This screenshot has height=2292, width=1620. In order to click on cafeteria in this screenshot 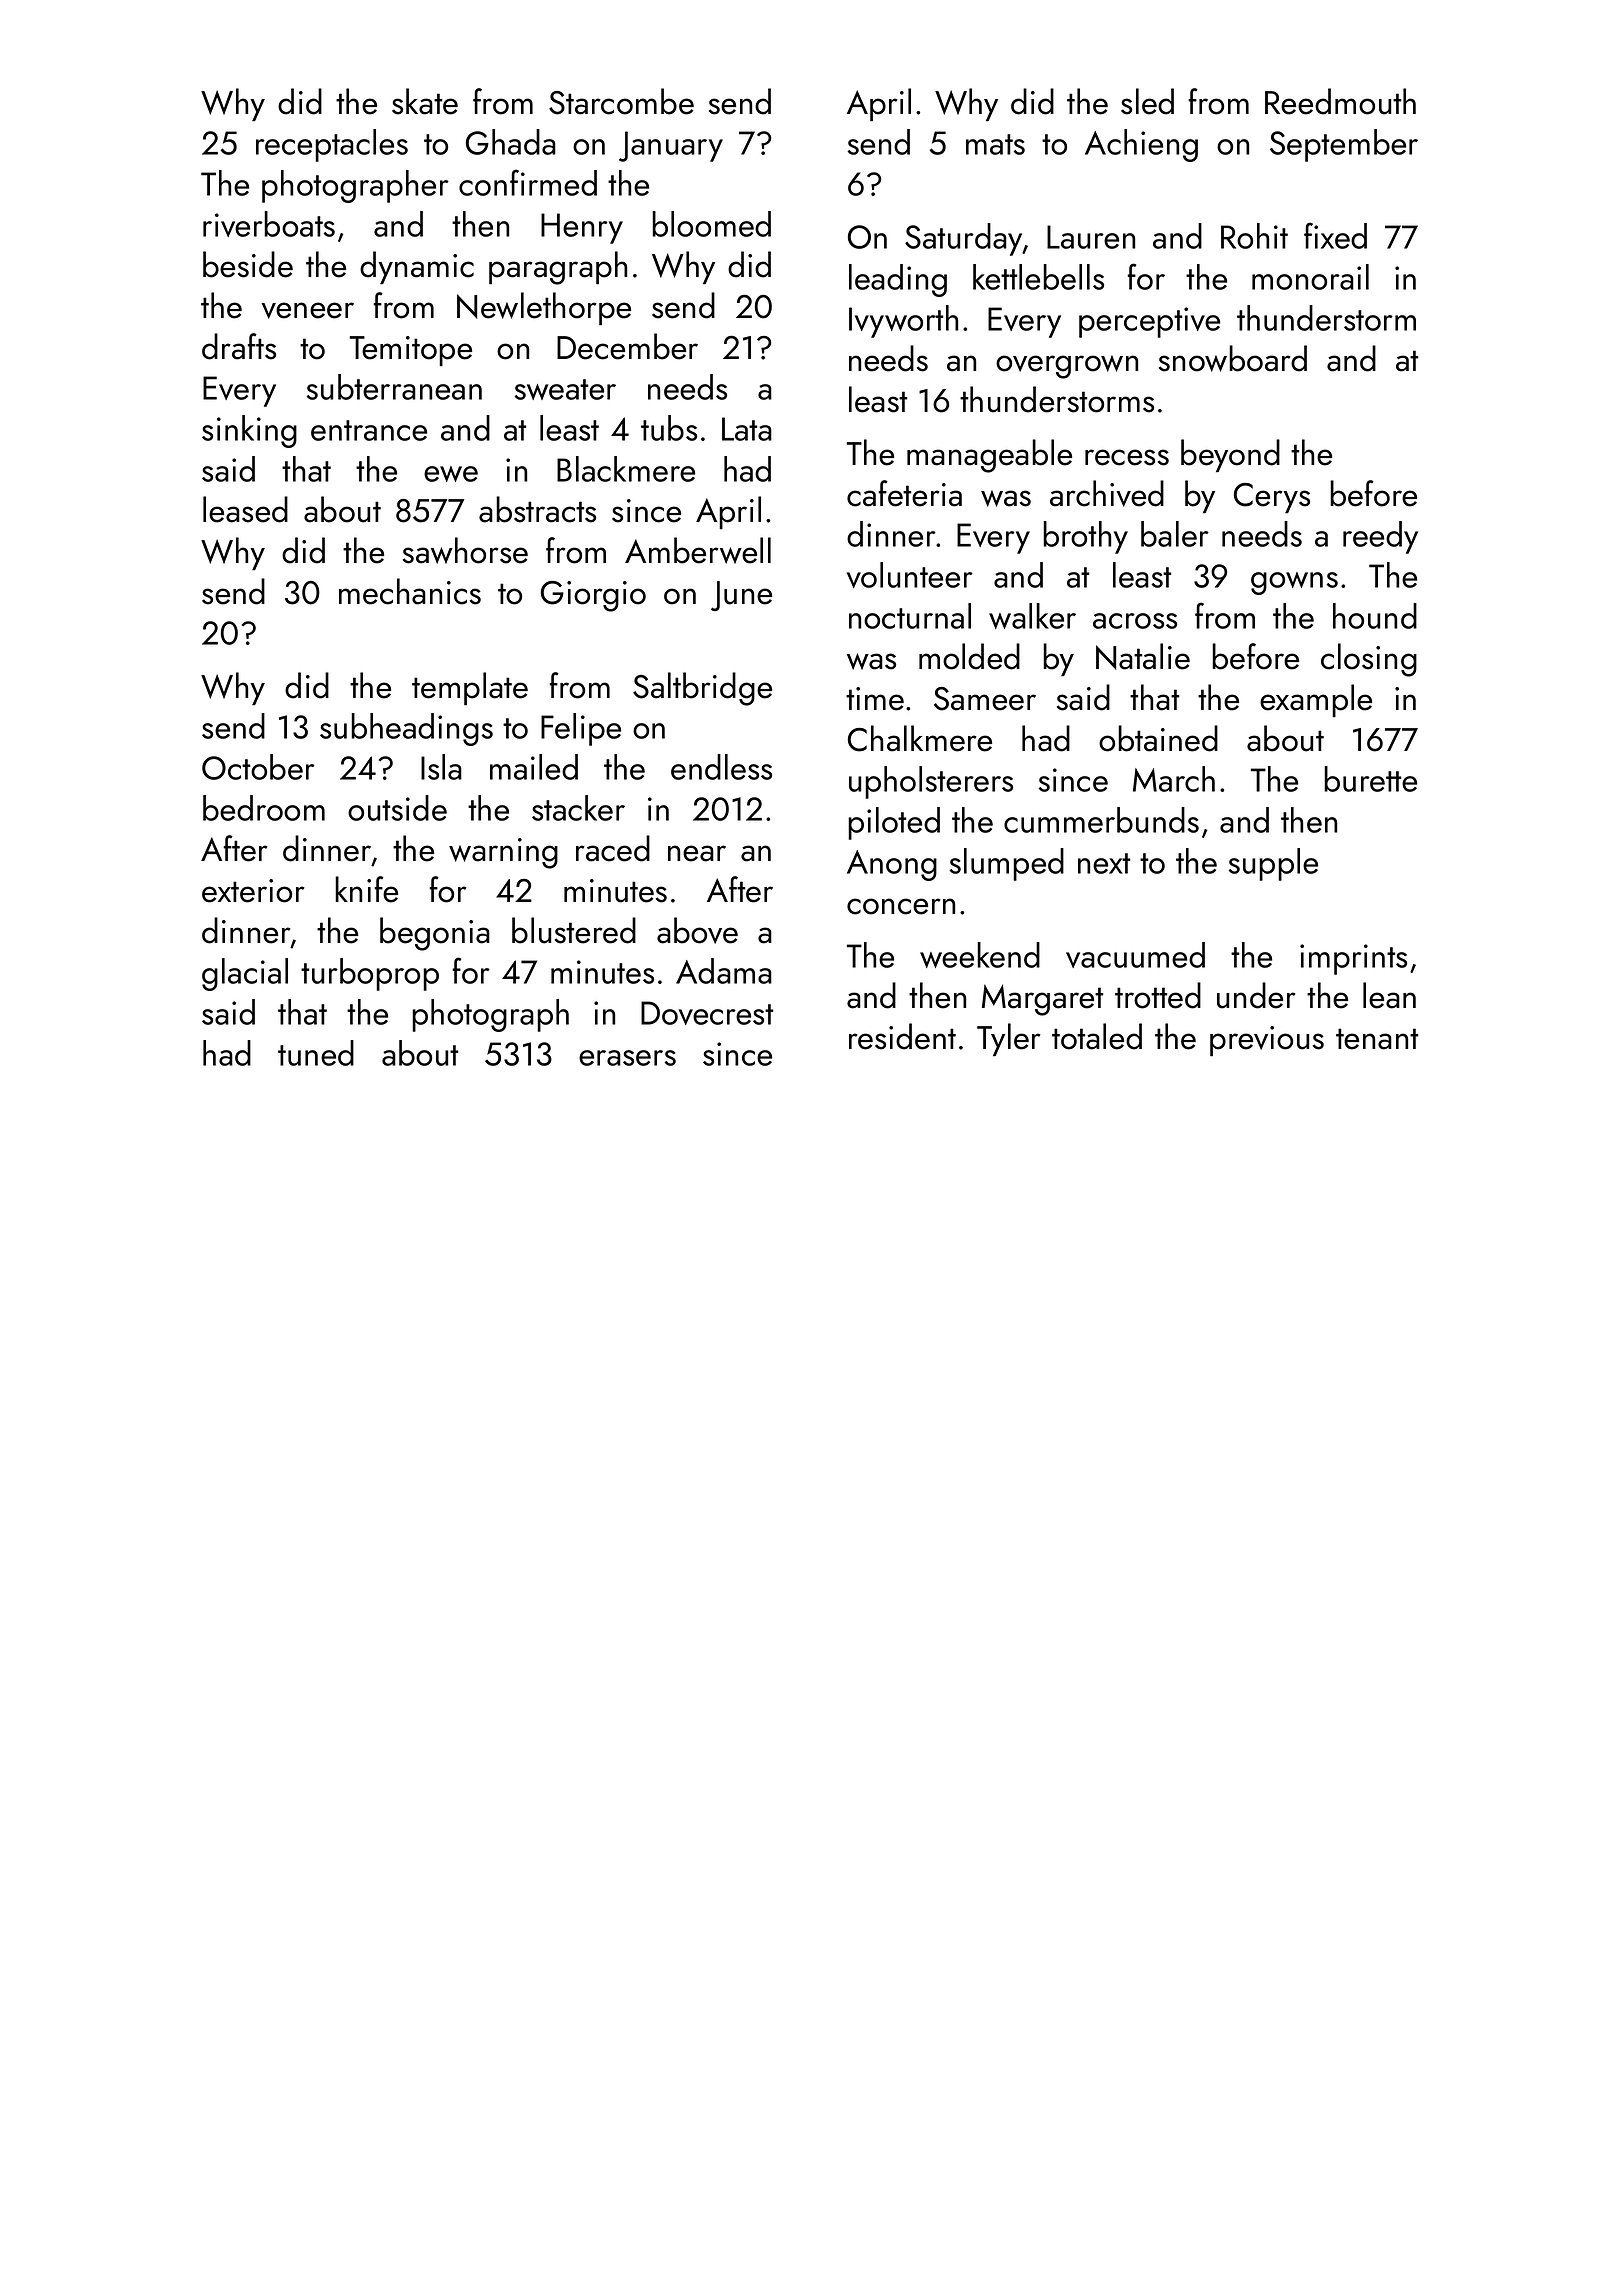, I will do `click(904, 493)`.
